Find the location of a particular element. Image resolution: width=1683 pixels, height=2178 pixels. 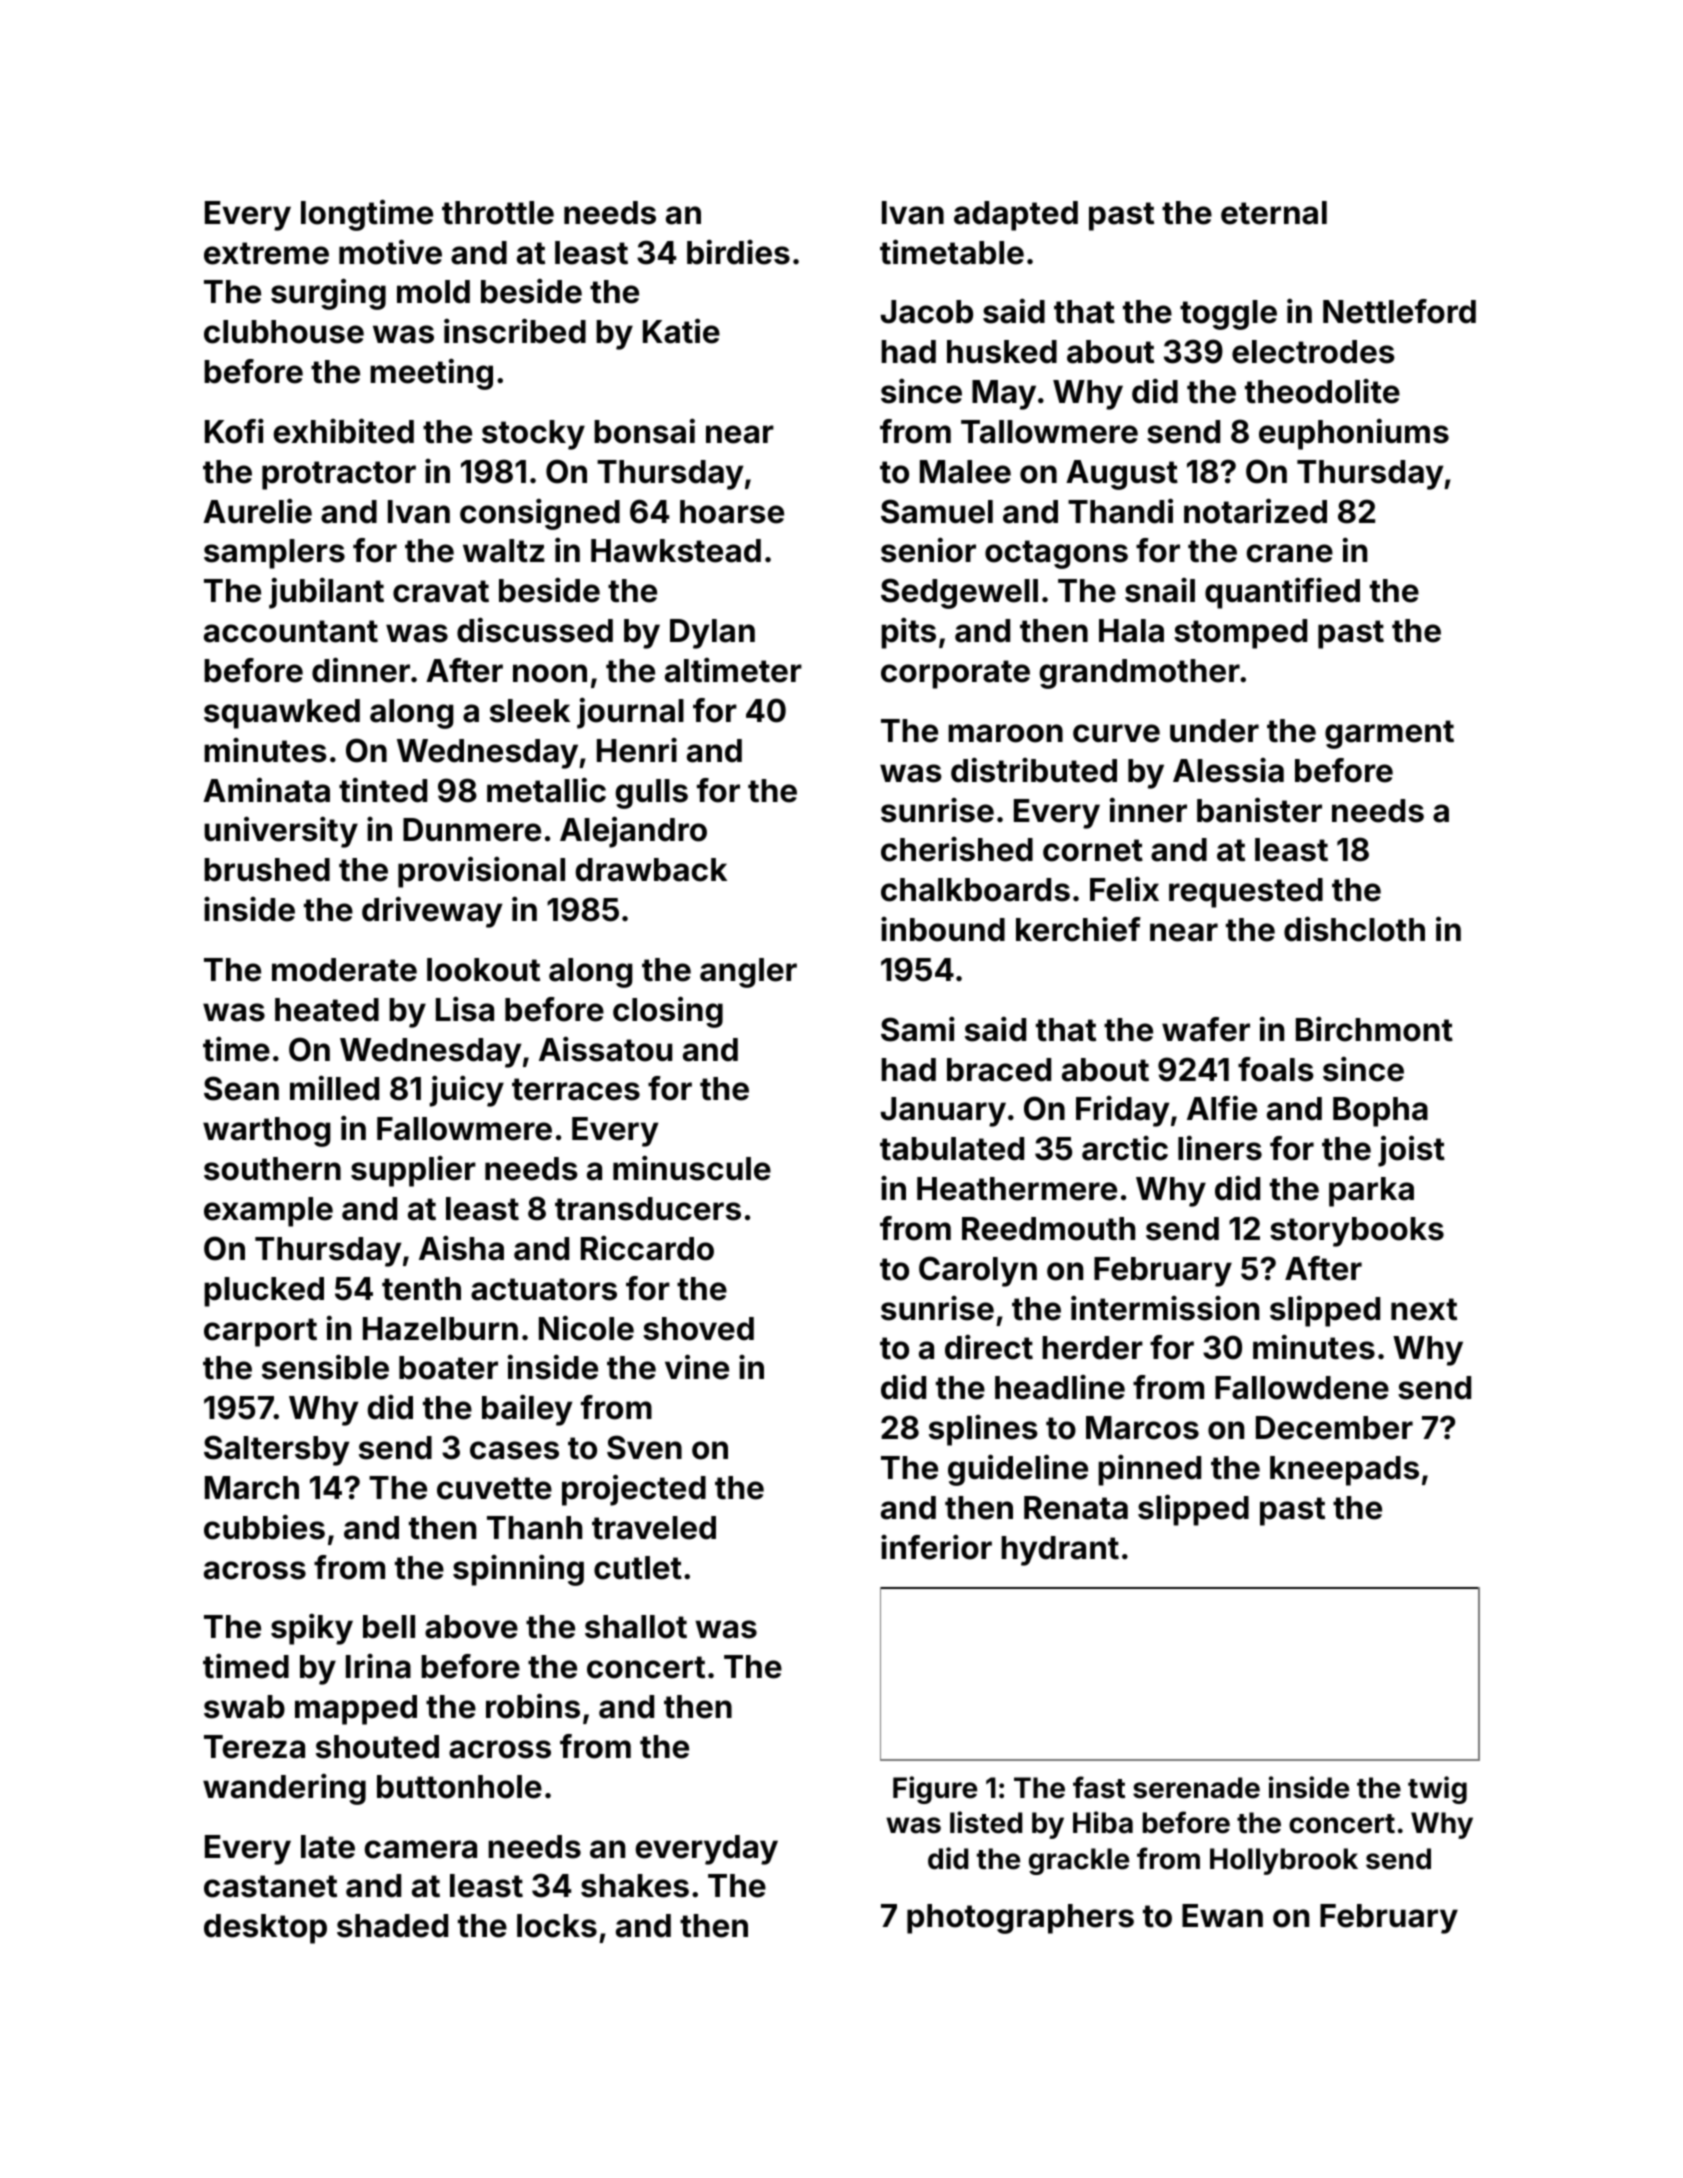

Ewan is located at coordinates (1222, 1916).
